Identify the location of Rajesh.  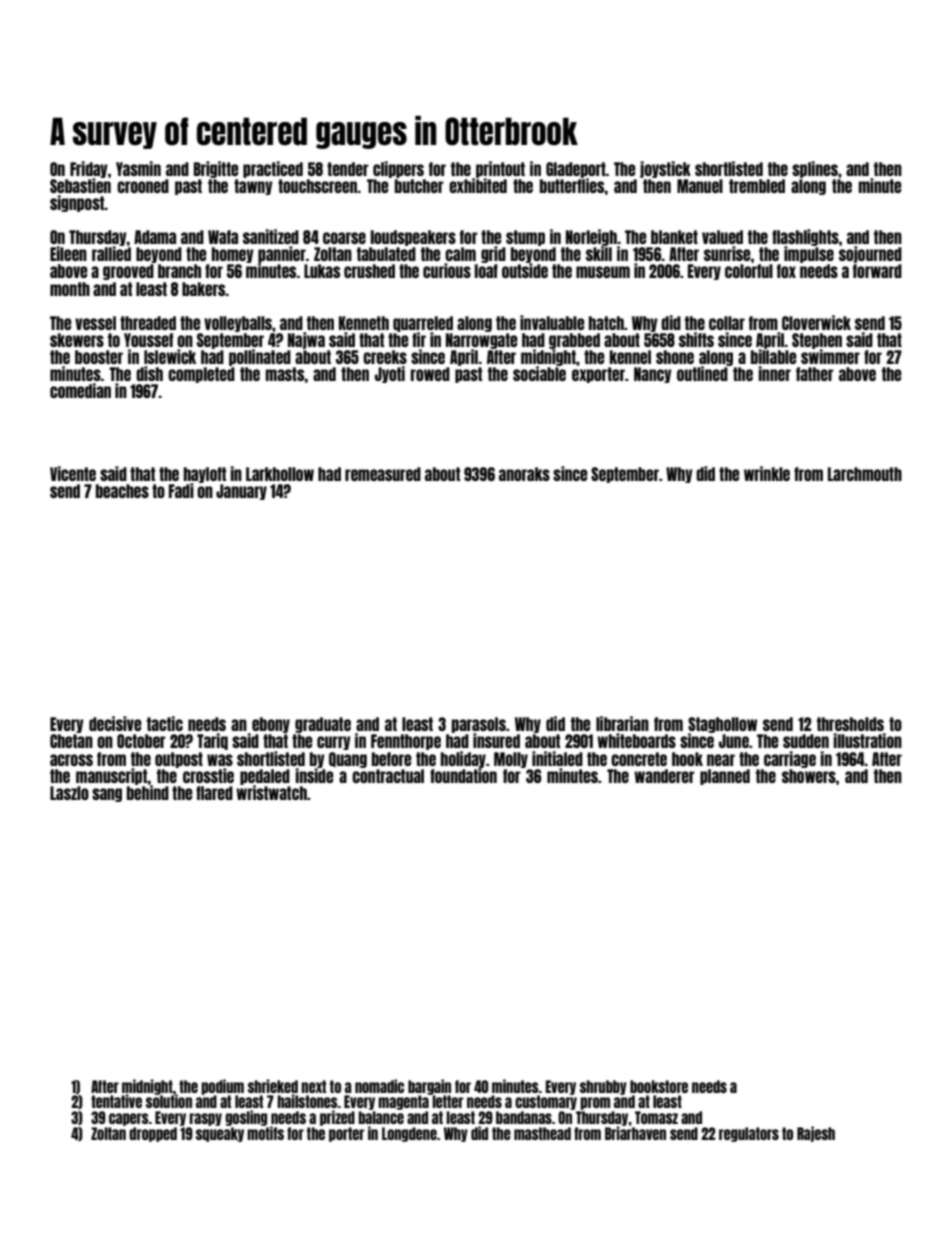
(816, 1134).
